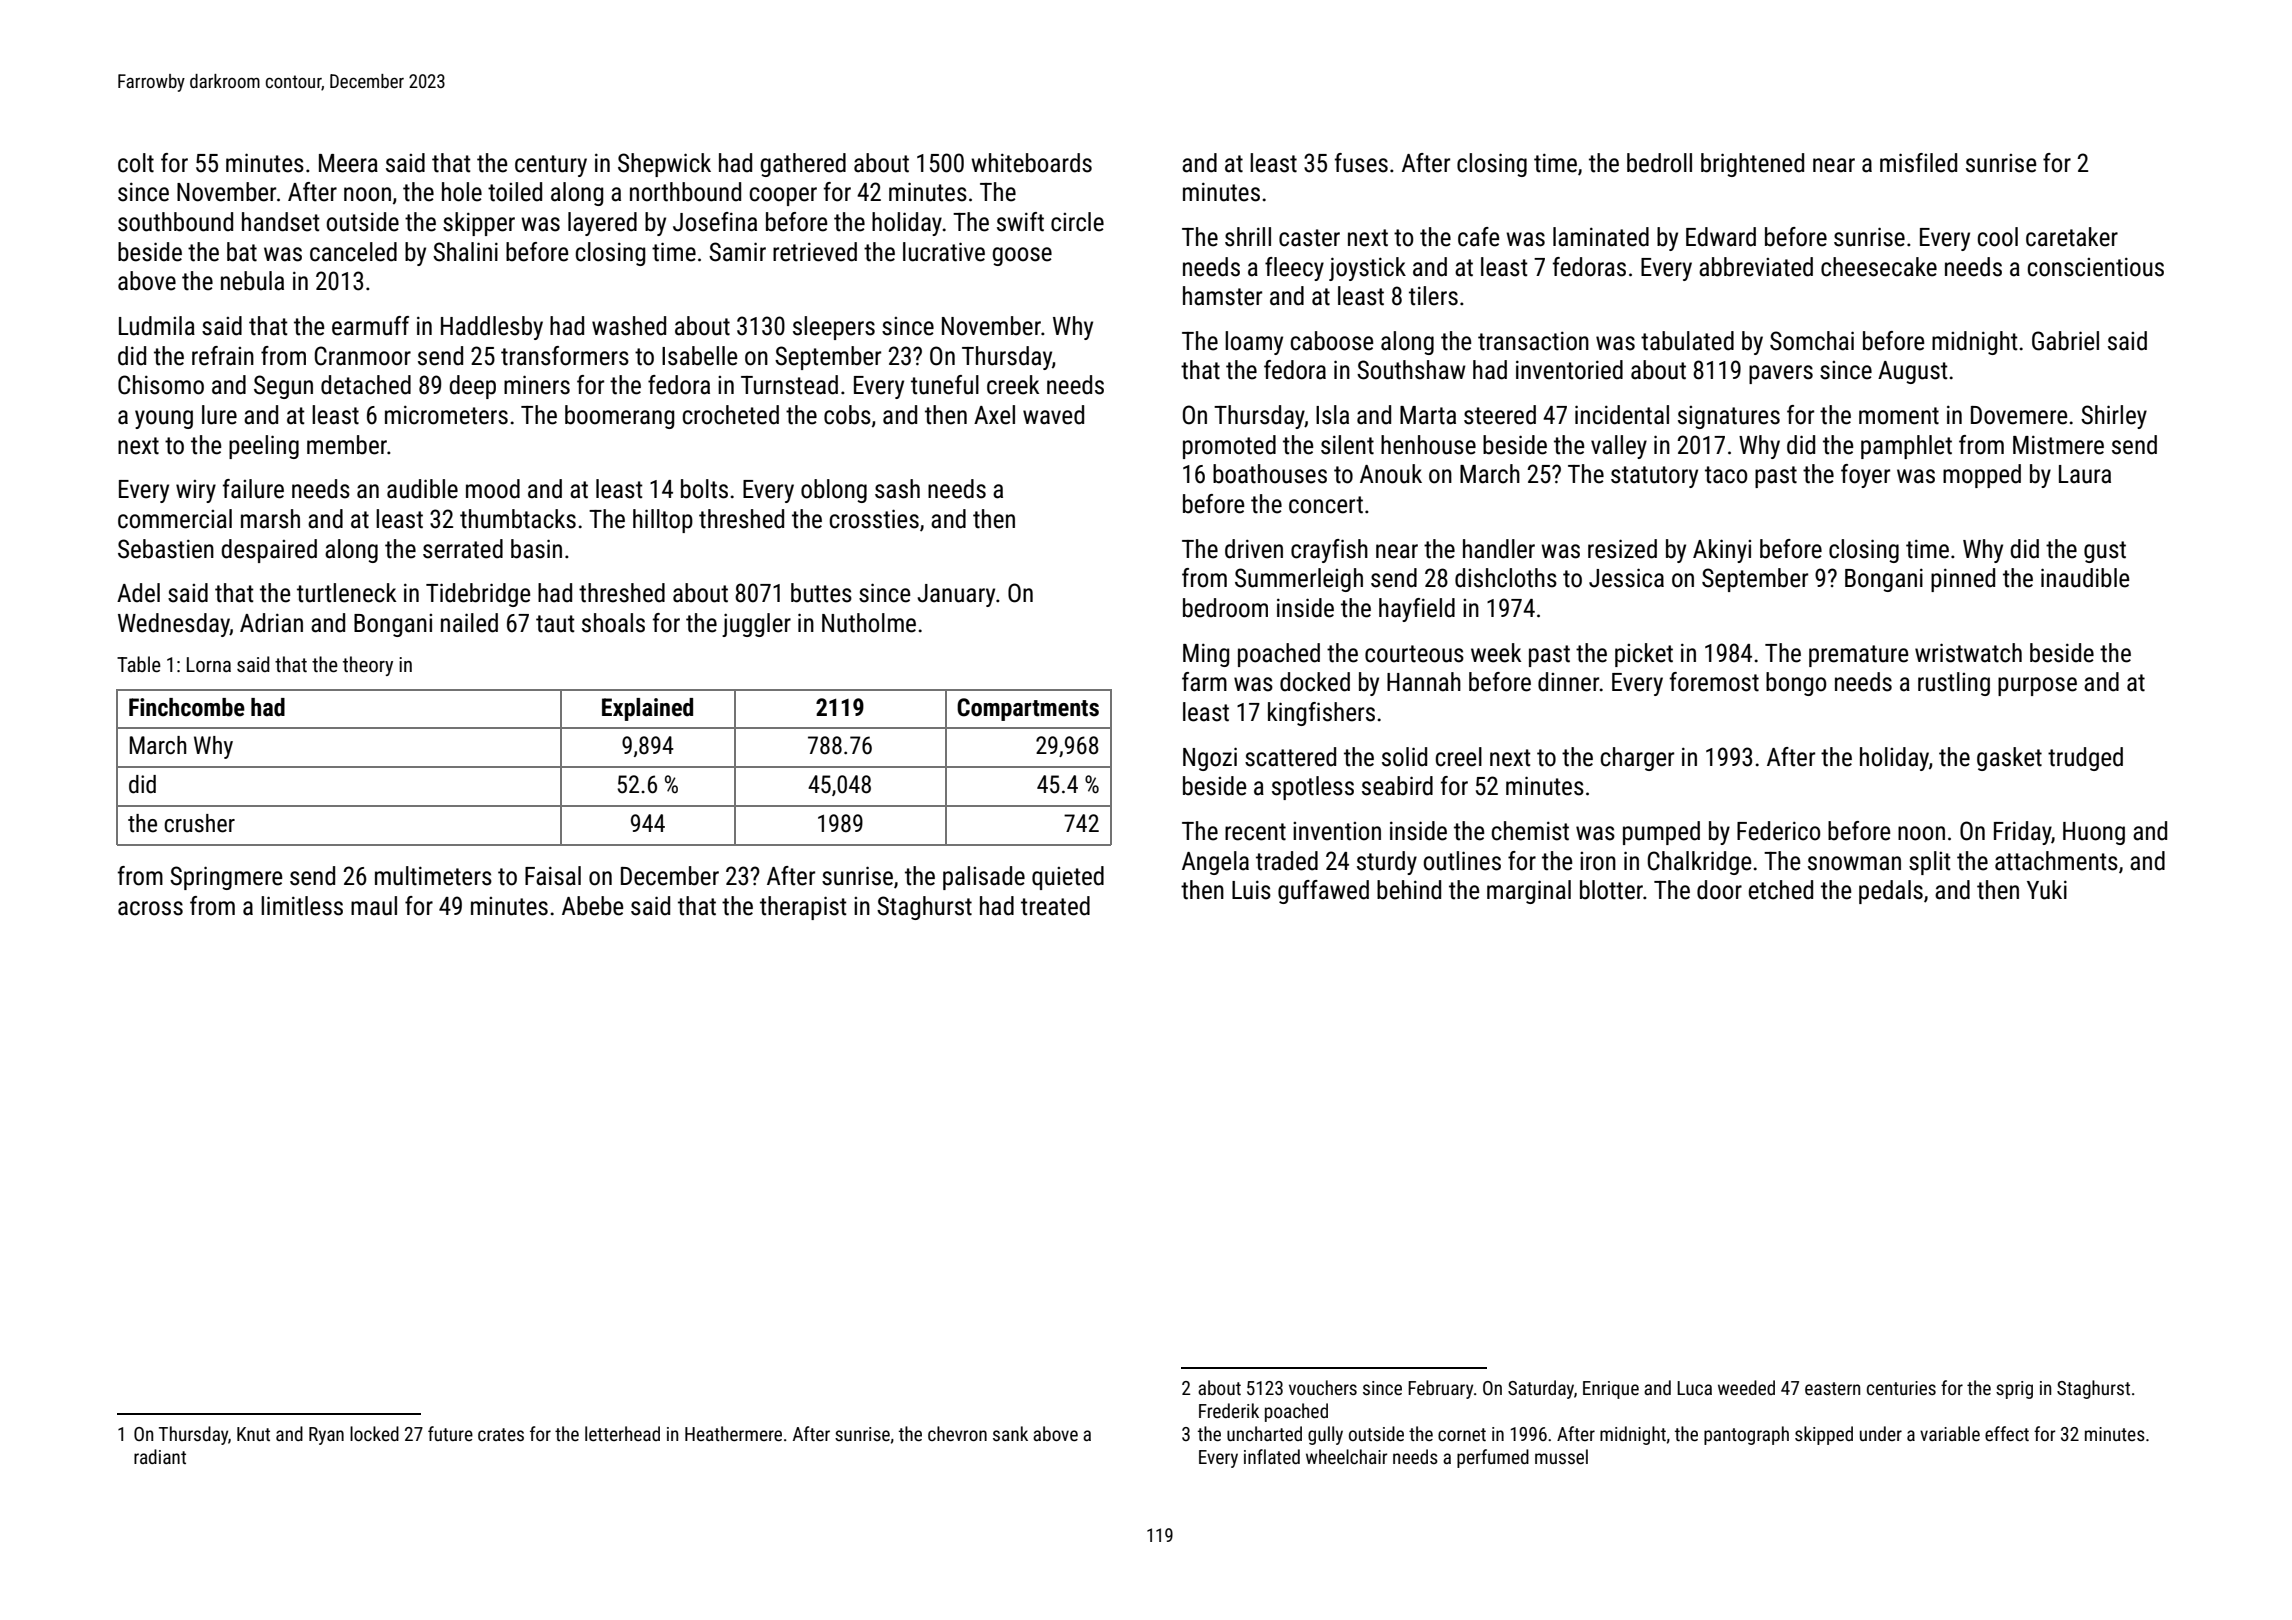  Describe the element at coordinates (1918, 163) in the screenshot. I see `misfiled` at that location.
